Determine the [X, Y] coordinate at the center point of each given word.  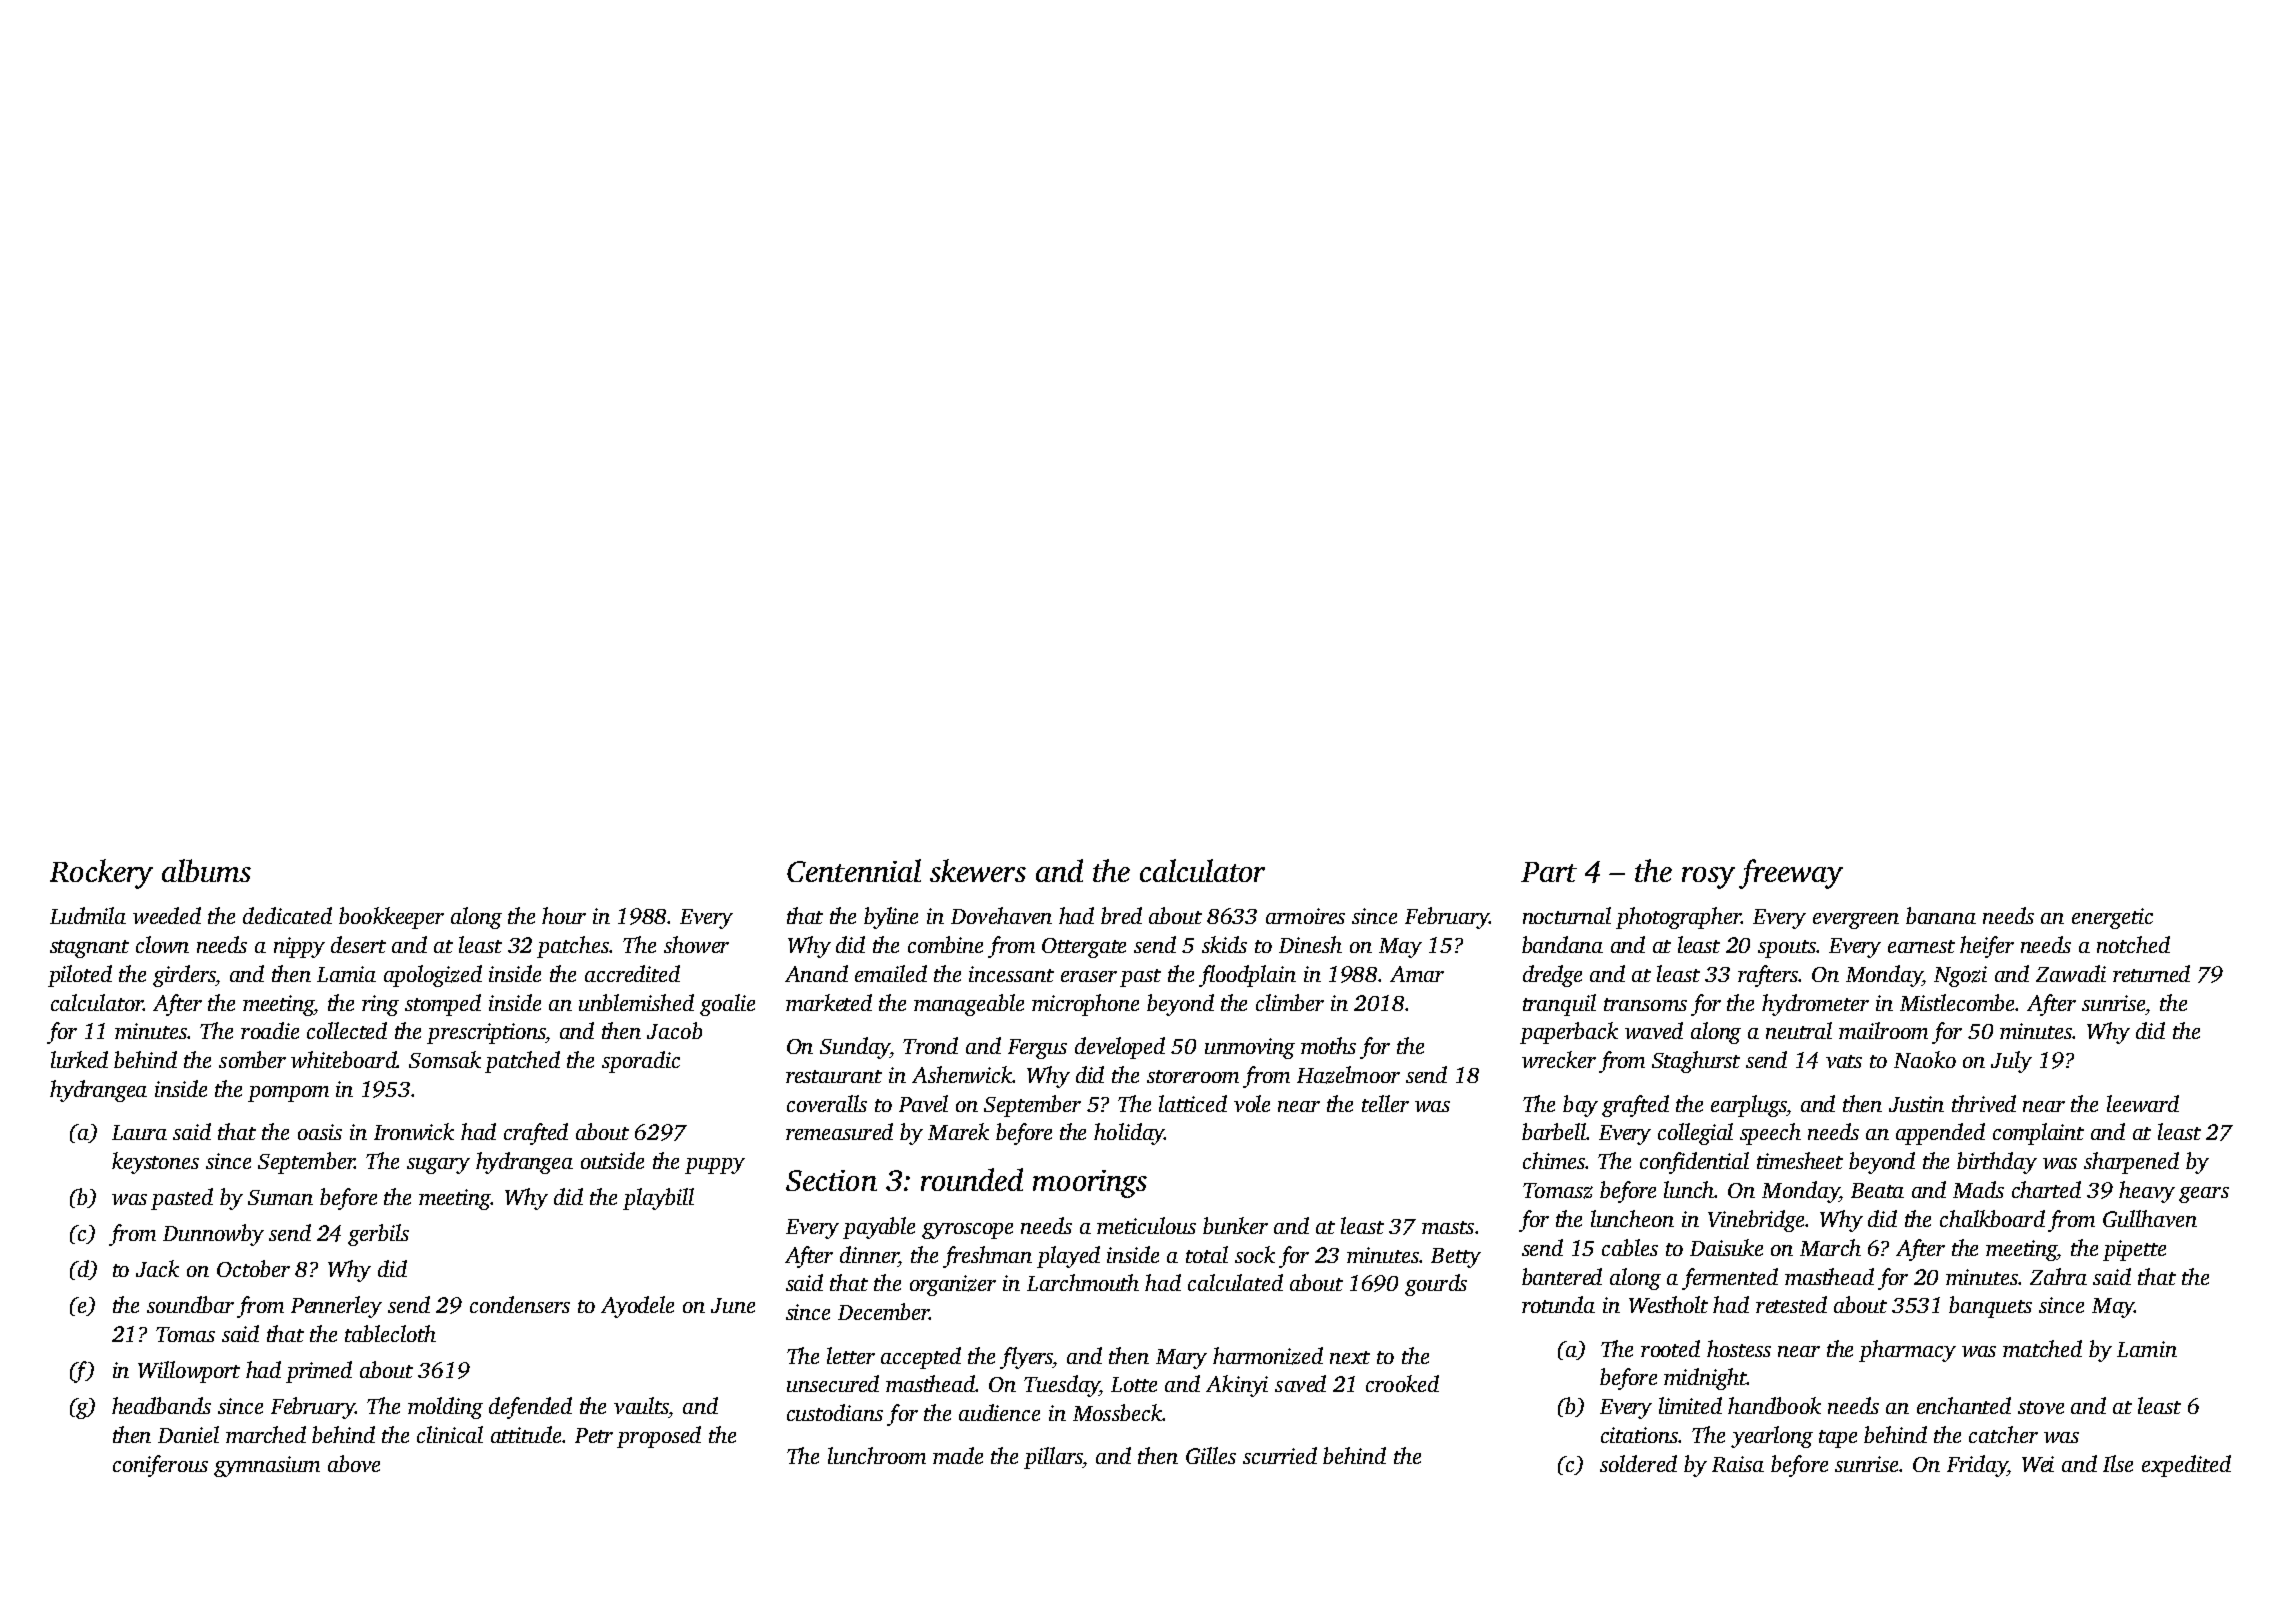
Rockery [101, 874]
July [2011, 1062]
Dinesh [1310, 944]
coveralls [827, 1103]
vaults [641, 1405]
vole [1252, 1103]
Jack [157, 1268]
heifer [1987, 947]
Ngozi [1960, 976]
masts [1448, 1227]
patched [522, 1062]
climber [1290, 1002]
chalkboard [1992, 1218]
